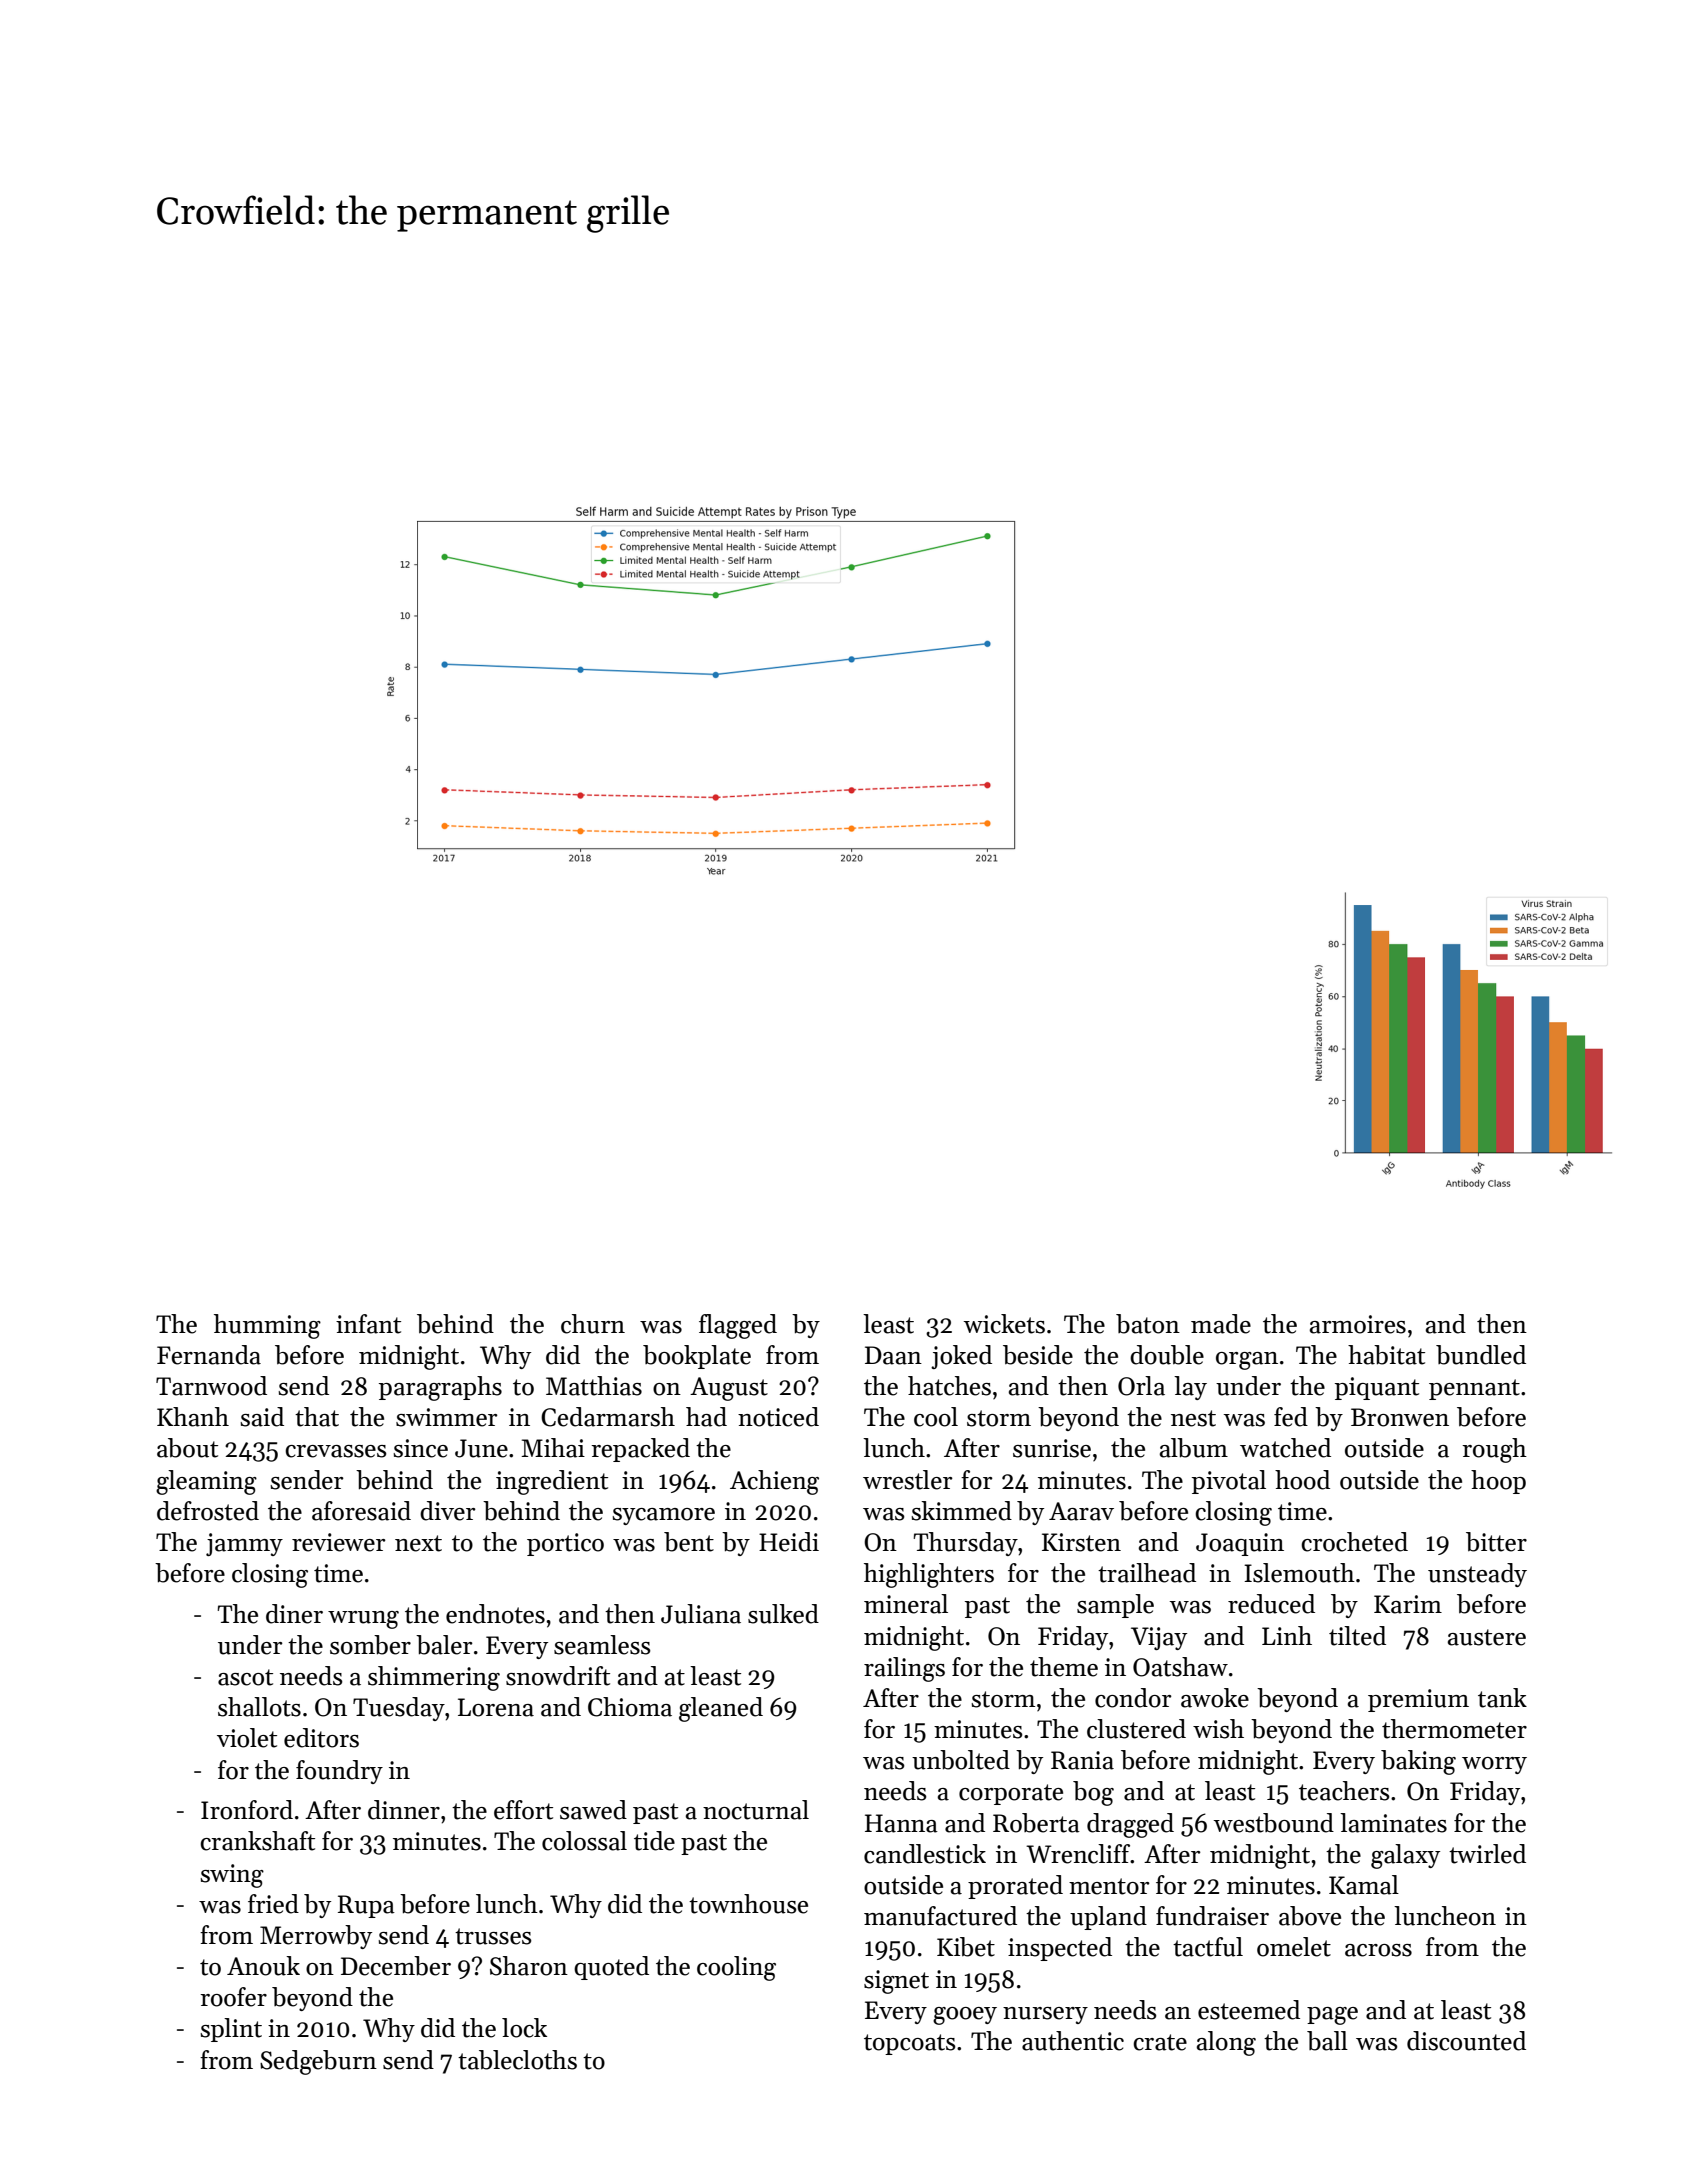 Image resolution: width=1683 pixels, height=2178 pixels. Describe the element at coordinates (1082, 1760) in the screenshot. I see `Rania` at that location.
